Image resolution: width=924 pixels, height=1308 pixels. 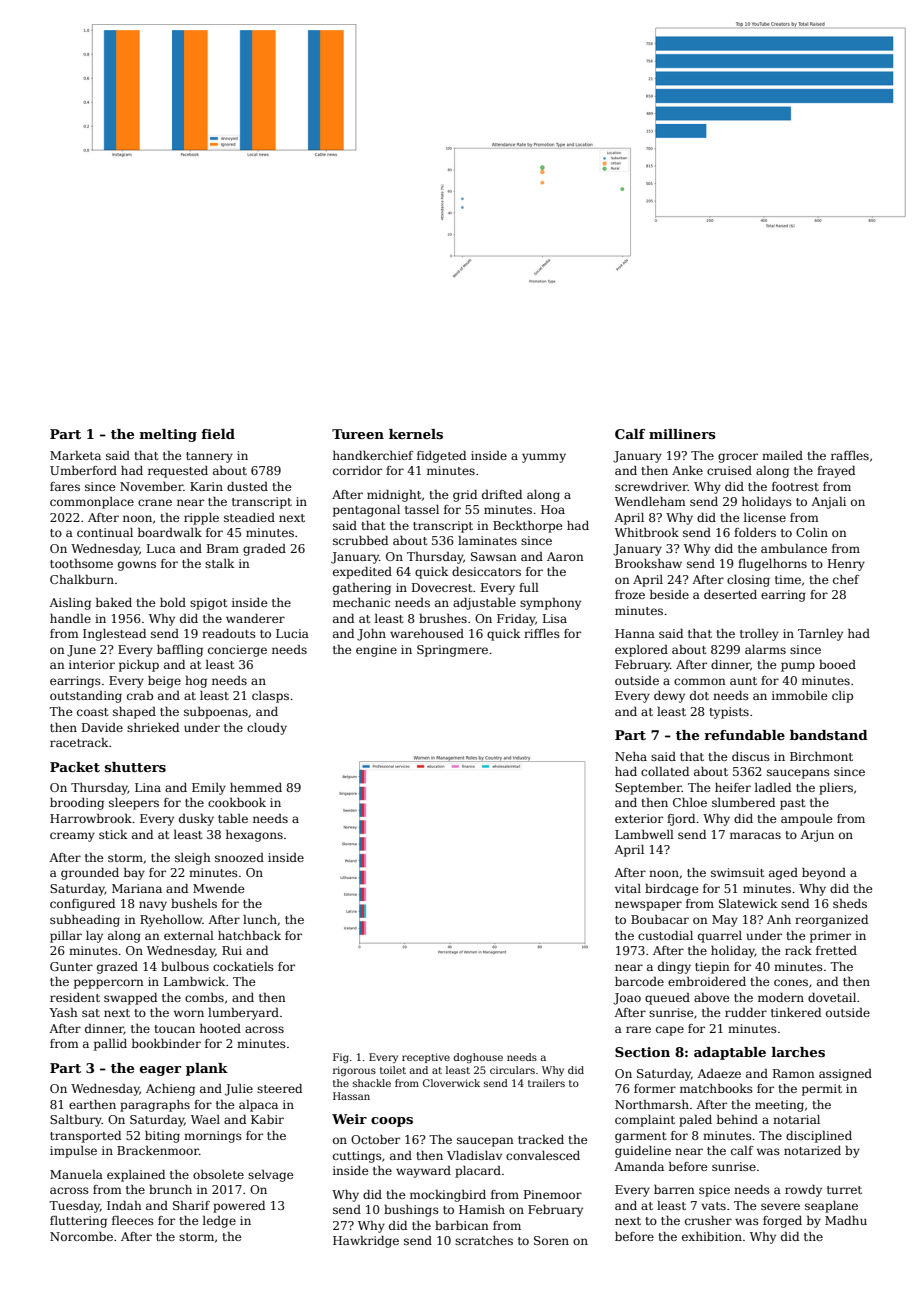 What do you see at coordinates (218, 434) in the page?
I see `field` at bounding box center [218, 434].
